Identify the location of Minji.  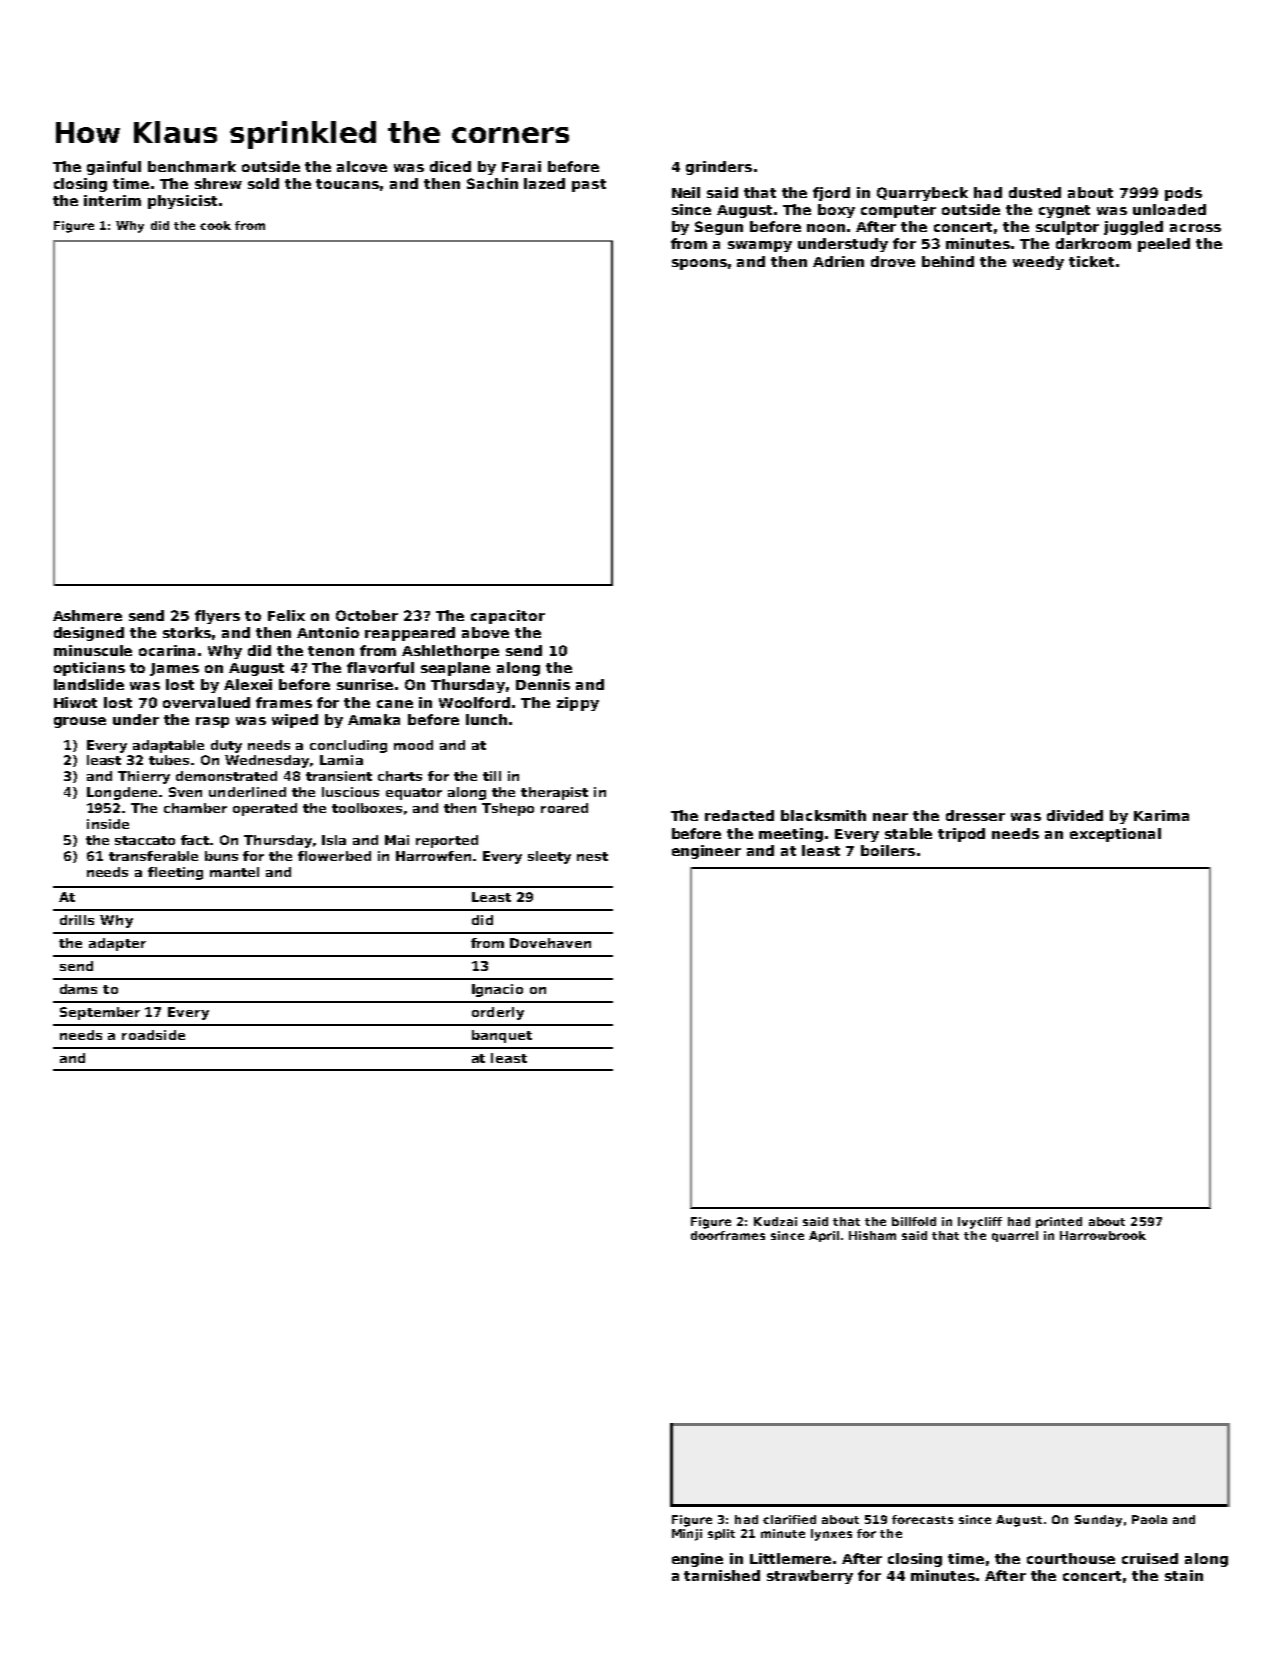
(687, 1535).
